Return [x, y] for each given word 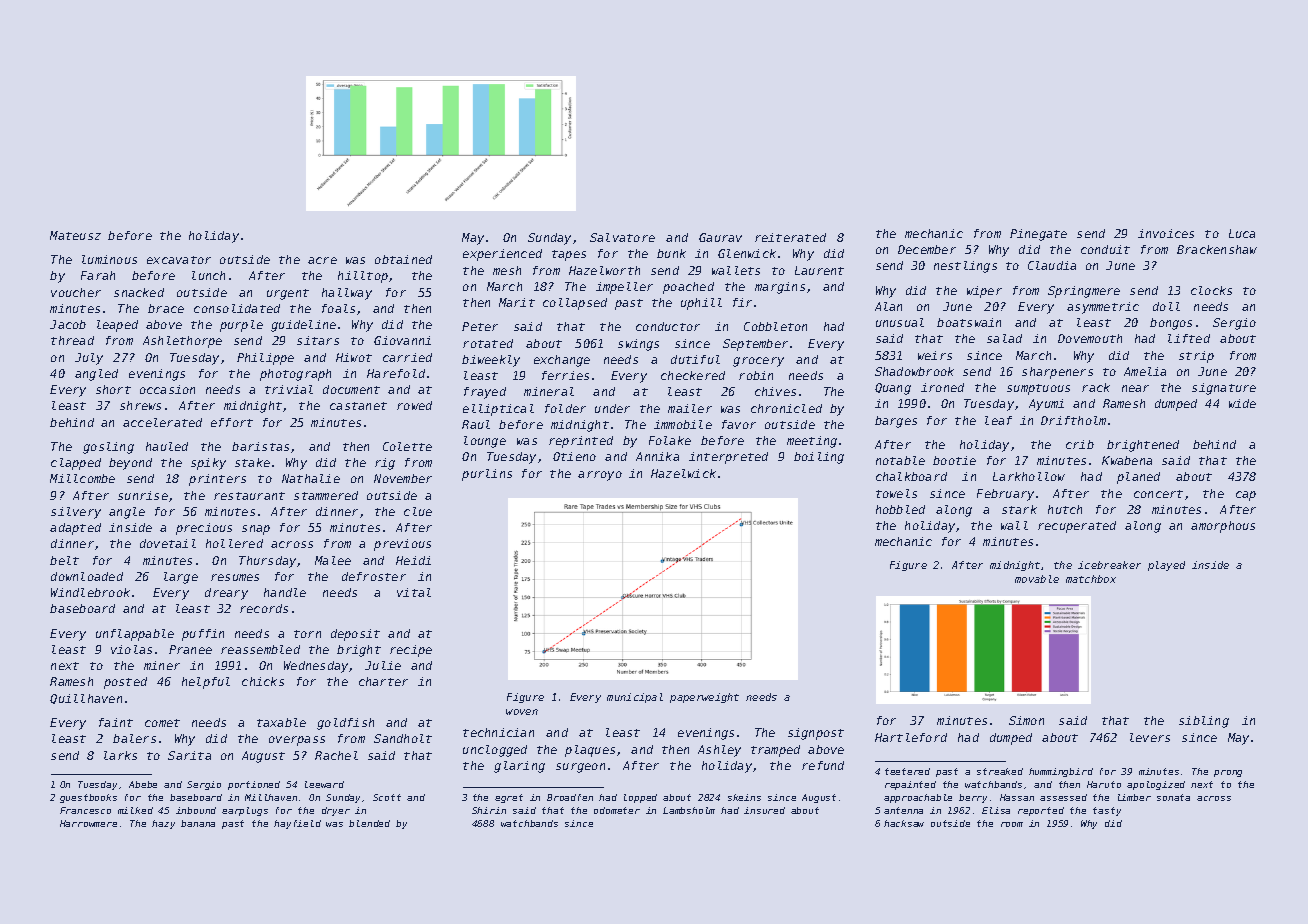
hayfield [297, 824]
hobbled [900, 509]
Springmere [1084, 292]
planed [1138, 478]
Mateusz [75, 235]
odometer [617, 810]
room [1012, 824]
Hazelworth [604, 270]
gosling [108, 448]
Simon [1026, 720]
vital [414, 592]
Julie [383, 665]
